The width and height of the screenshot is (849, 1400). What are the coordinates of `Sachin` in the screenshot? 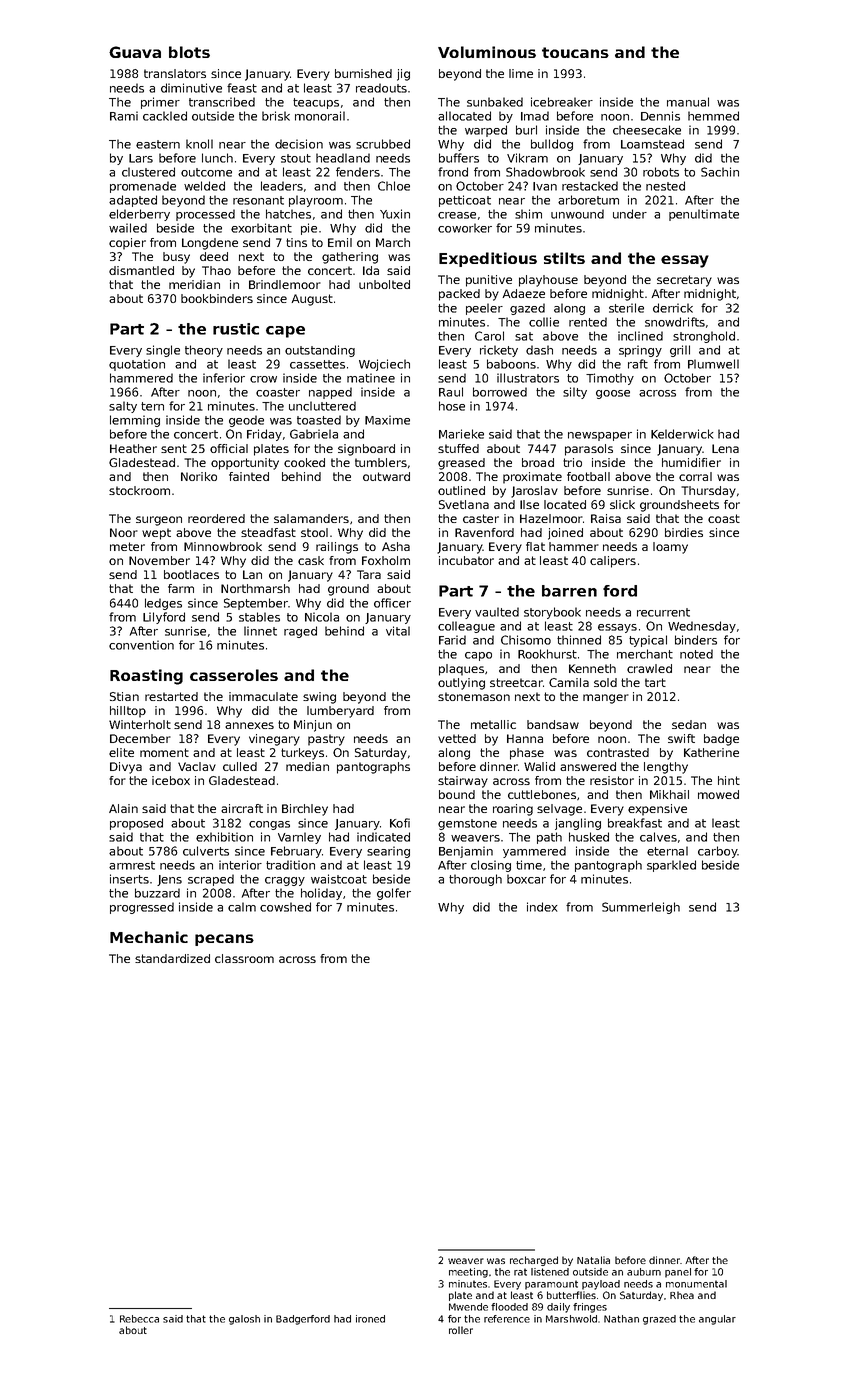 It's located at (720, 172).
